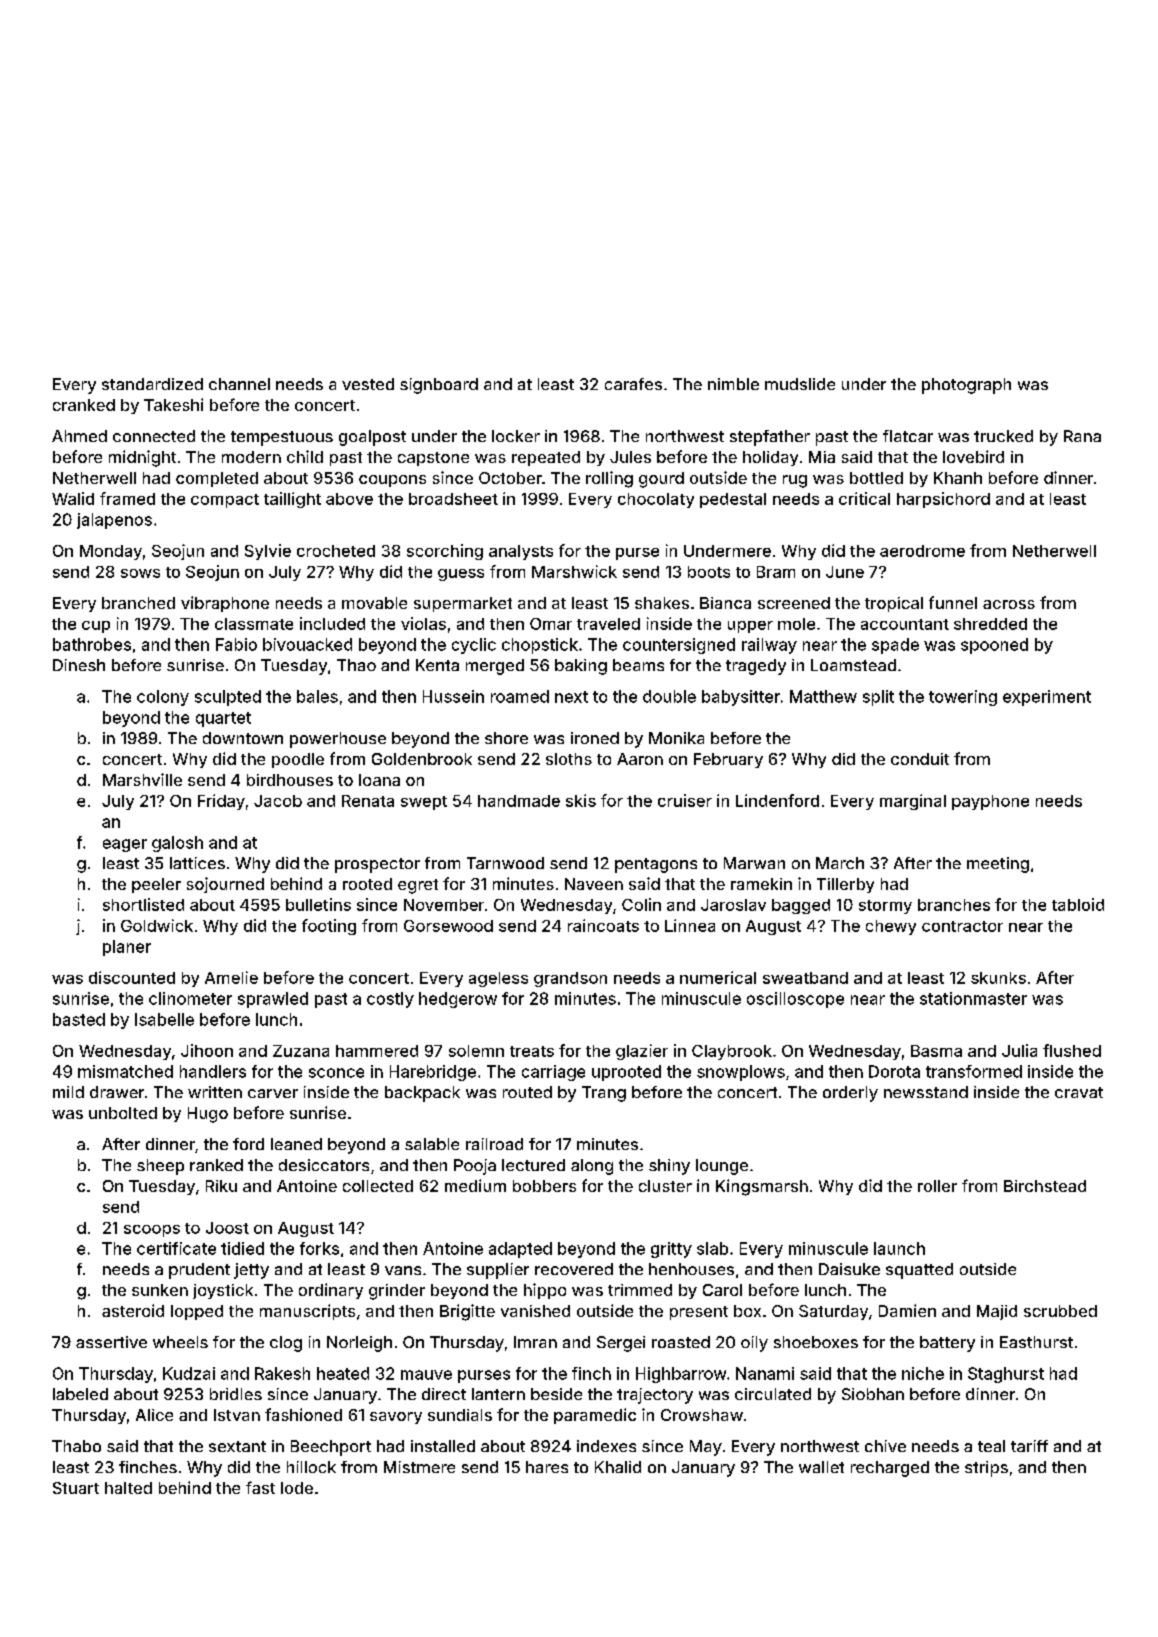  What do you see at coordinates (79, 436) in the screenshot?
I see `Ahmed` at bounding box center [79, 436].
